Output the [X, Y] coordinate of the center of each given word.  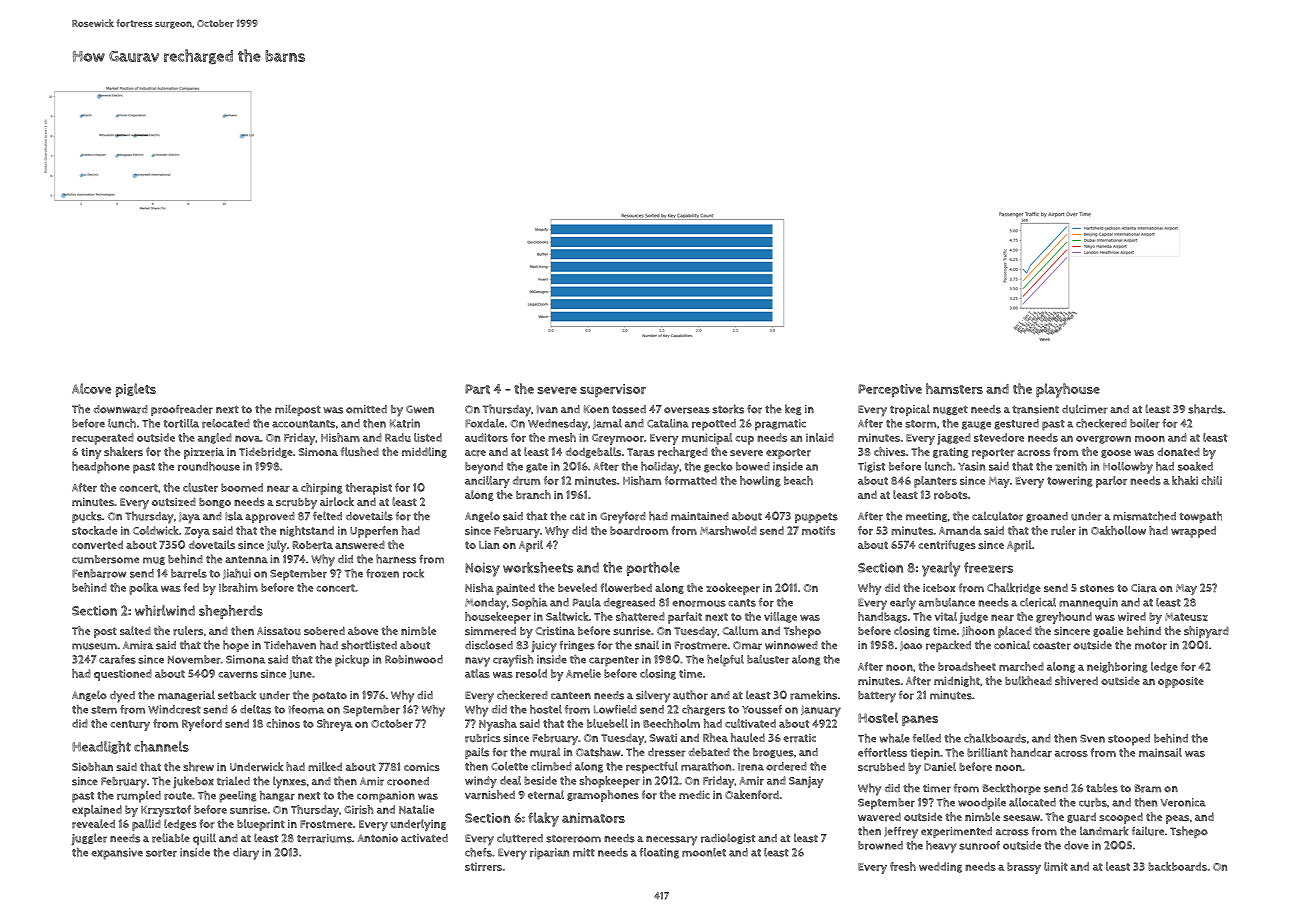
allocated [1032, 802]
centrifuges [947, 545]
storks [728, 409]
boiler [1145, 423]
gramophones [603, 796]
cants [742, 603]
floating [659, 853]
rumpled [139, 797]
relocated [226, 423]
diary [246, 854]
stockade [94, 530]
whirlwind [165, 610]
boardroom [639, 530]
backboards [1177, 866]
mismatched [1144, 516]
